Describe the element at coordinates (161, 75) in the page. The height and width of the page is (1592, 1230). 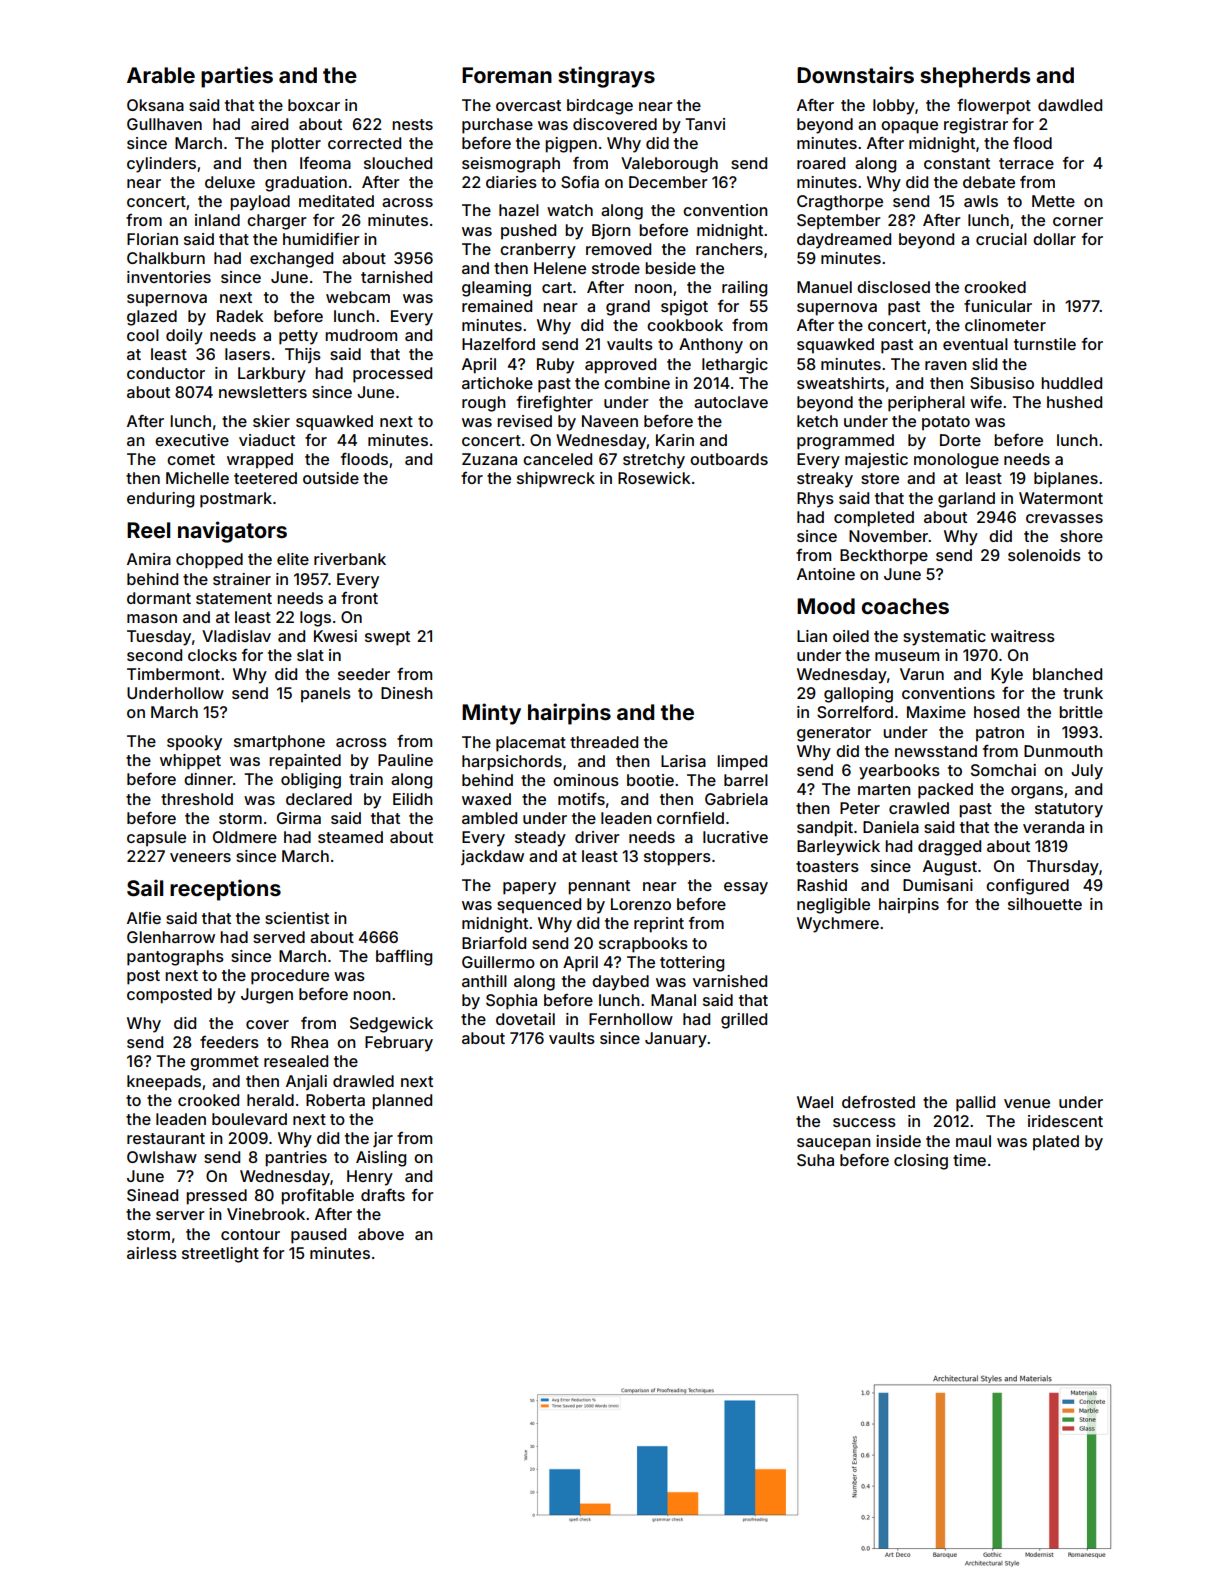
I see `Arable` at that location.
